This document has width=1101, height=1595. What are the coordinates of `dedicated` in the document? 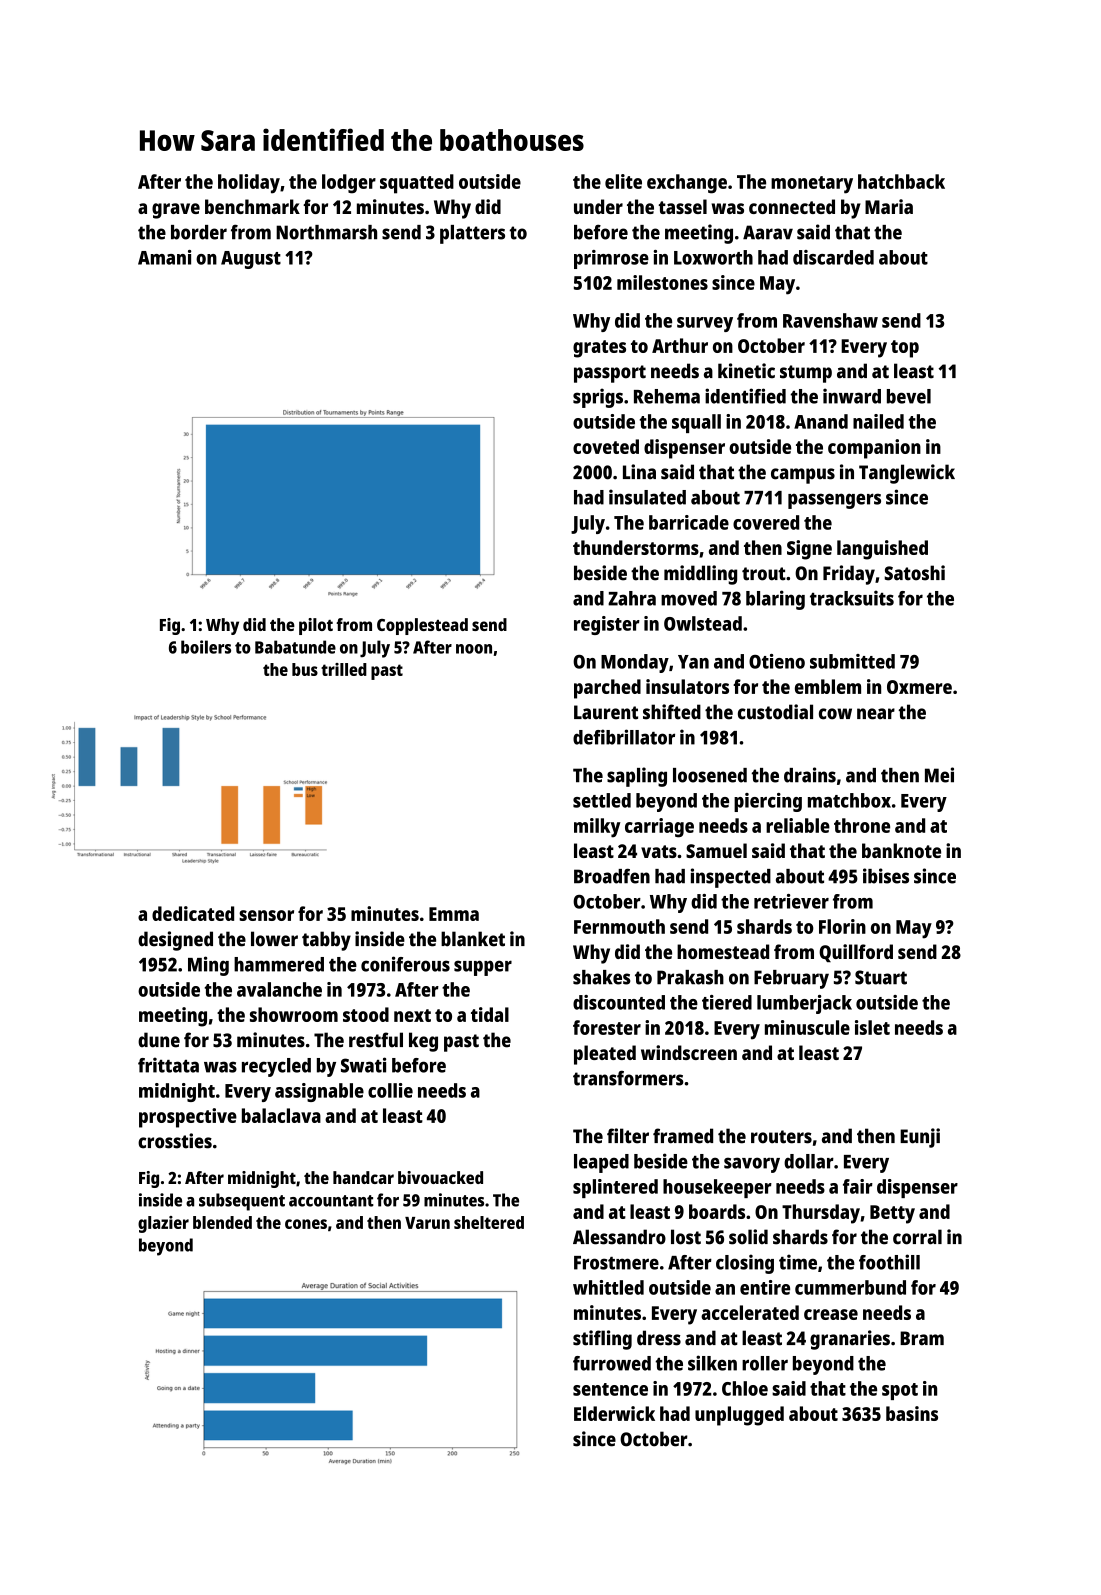 It's located at (193, 913).
